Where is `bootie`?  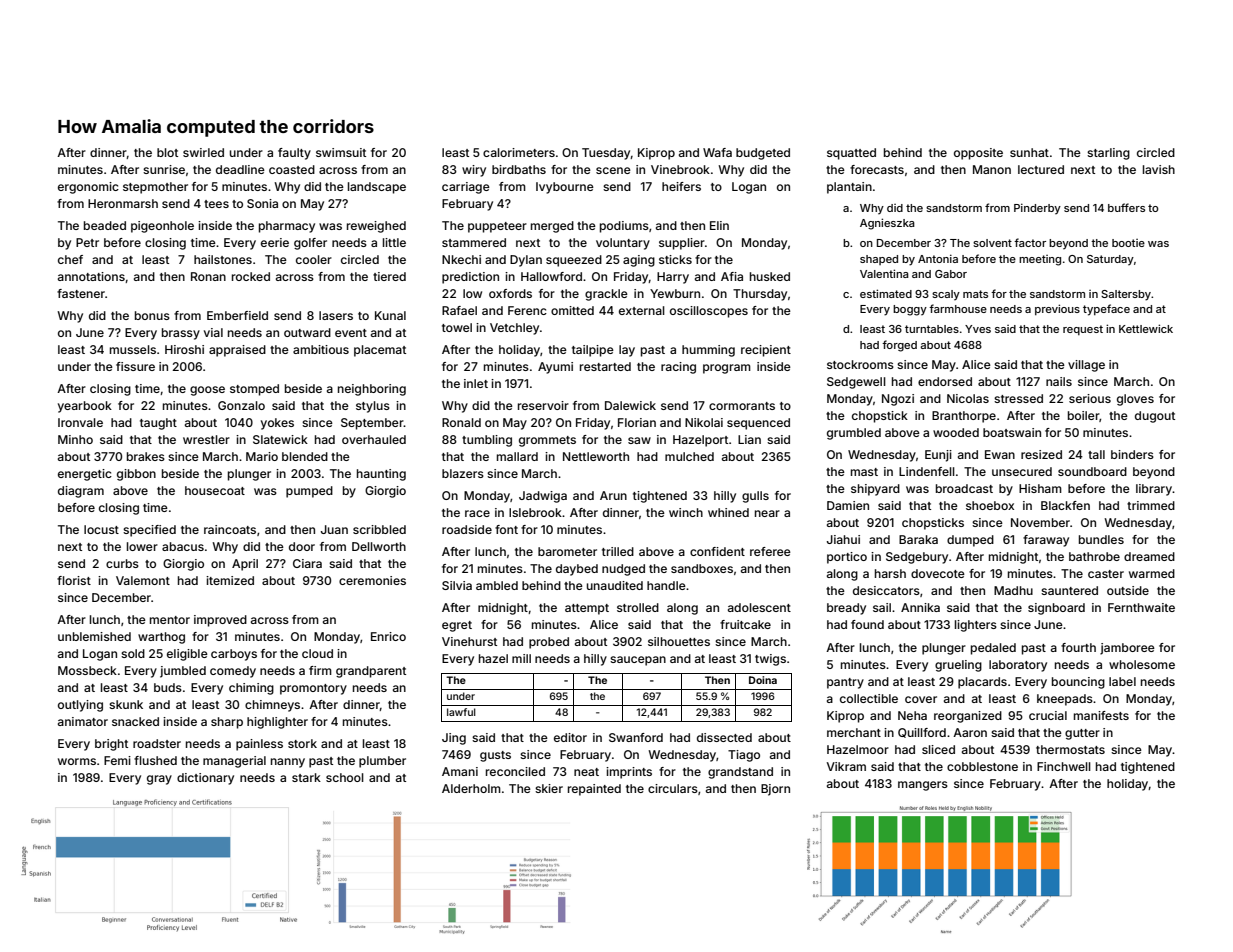
bootie is located at coordinates (1128, 243).
